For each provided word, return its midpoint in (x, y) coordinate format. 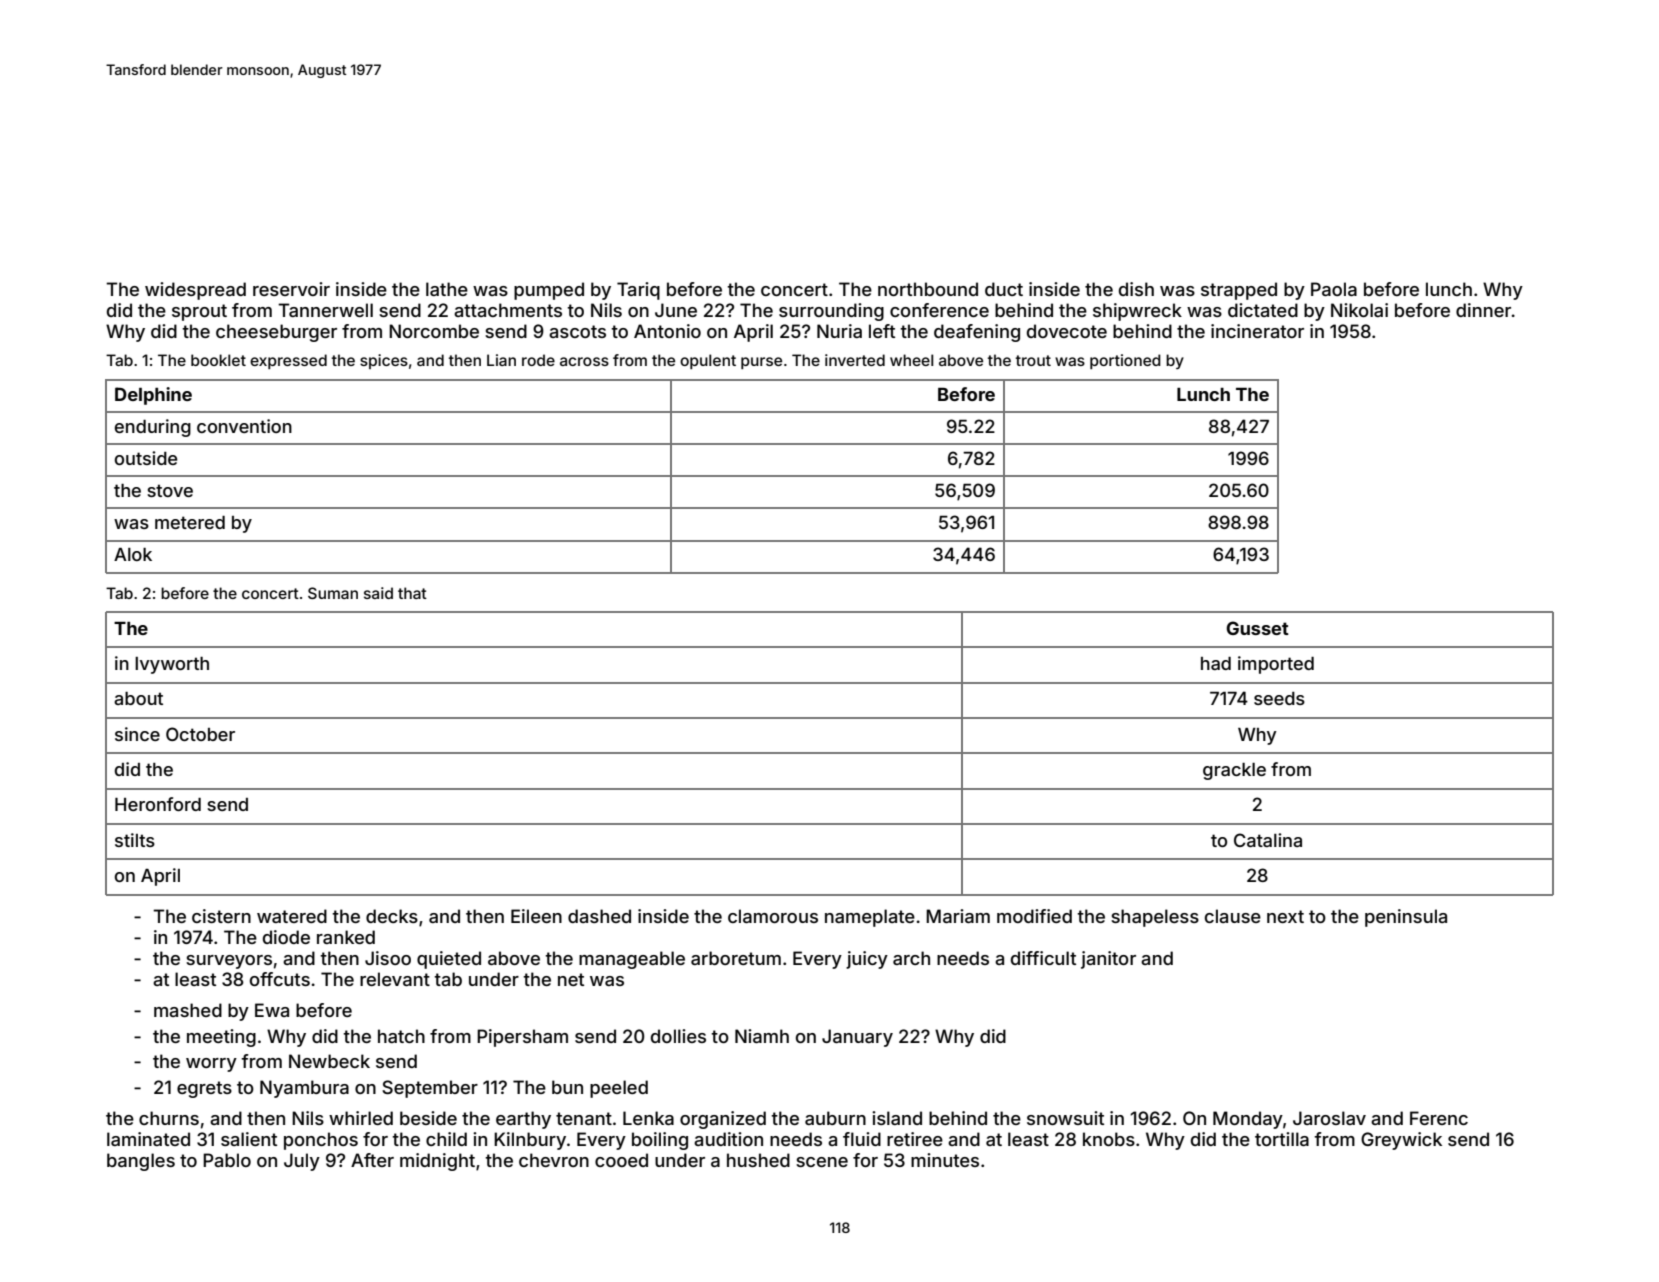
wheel (911, 360)
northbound (928, 289)
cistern (221, 916)
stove (170, 490)
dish (1136, 289)
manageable (632, 960)
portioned (1125, 361)
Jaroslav (1329, 1118)
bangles (141, 1162)
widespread (195, 291)
